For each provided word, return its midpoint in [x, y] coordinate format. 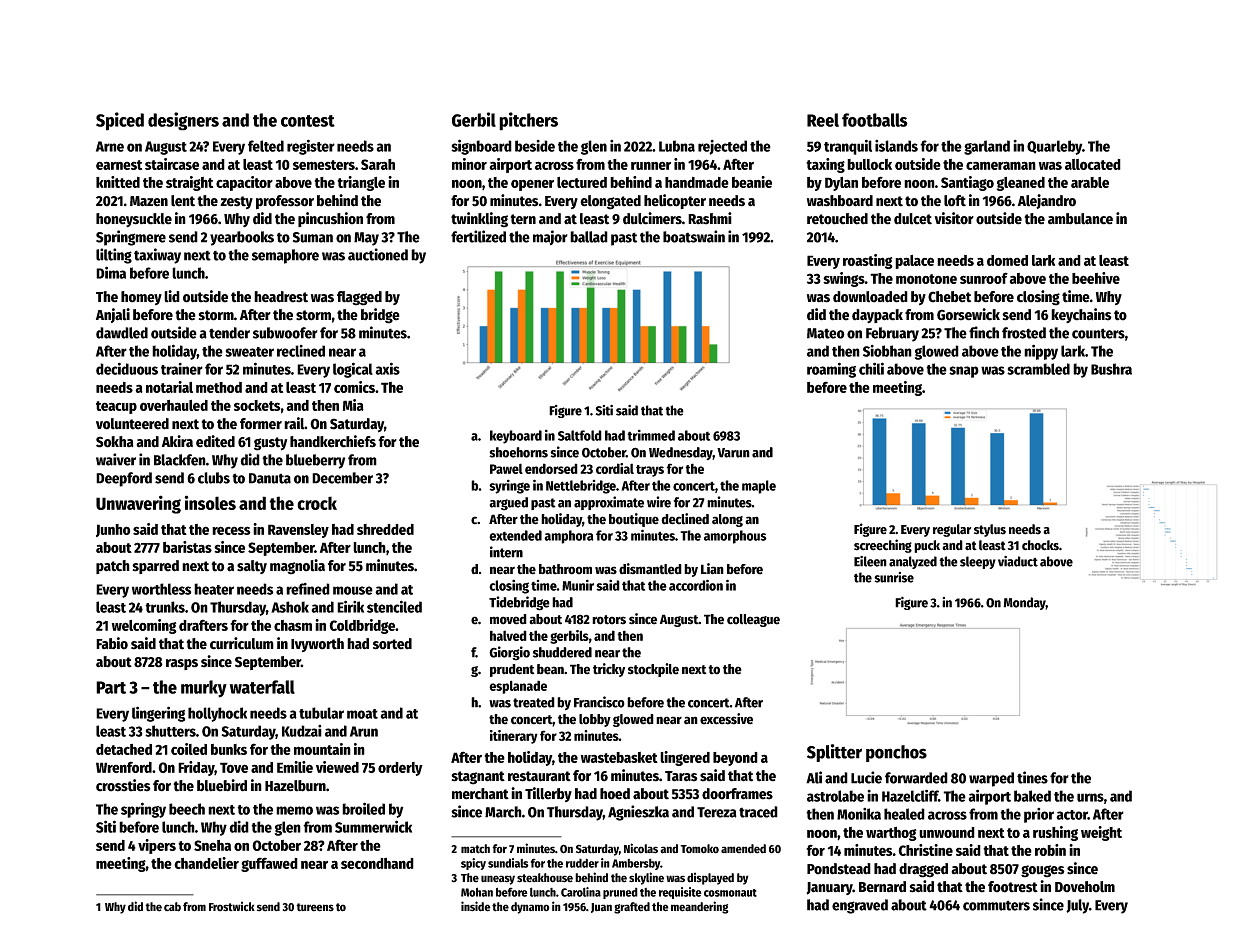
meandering [700, 907]
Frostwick [232, 906]
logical [353, 370]
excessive [726, 719]
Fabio [112, 643]
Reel [823, 120]
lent [183, 201]
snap [964, 372]
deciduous [127, 368]
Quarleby [1054, 147]
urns [1090, 797]
